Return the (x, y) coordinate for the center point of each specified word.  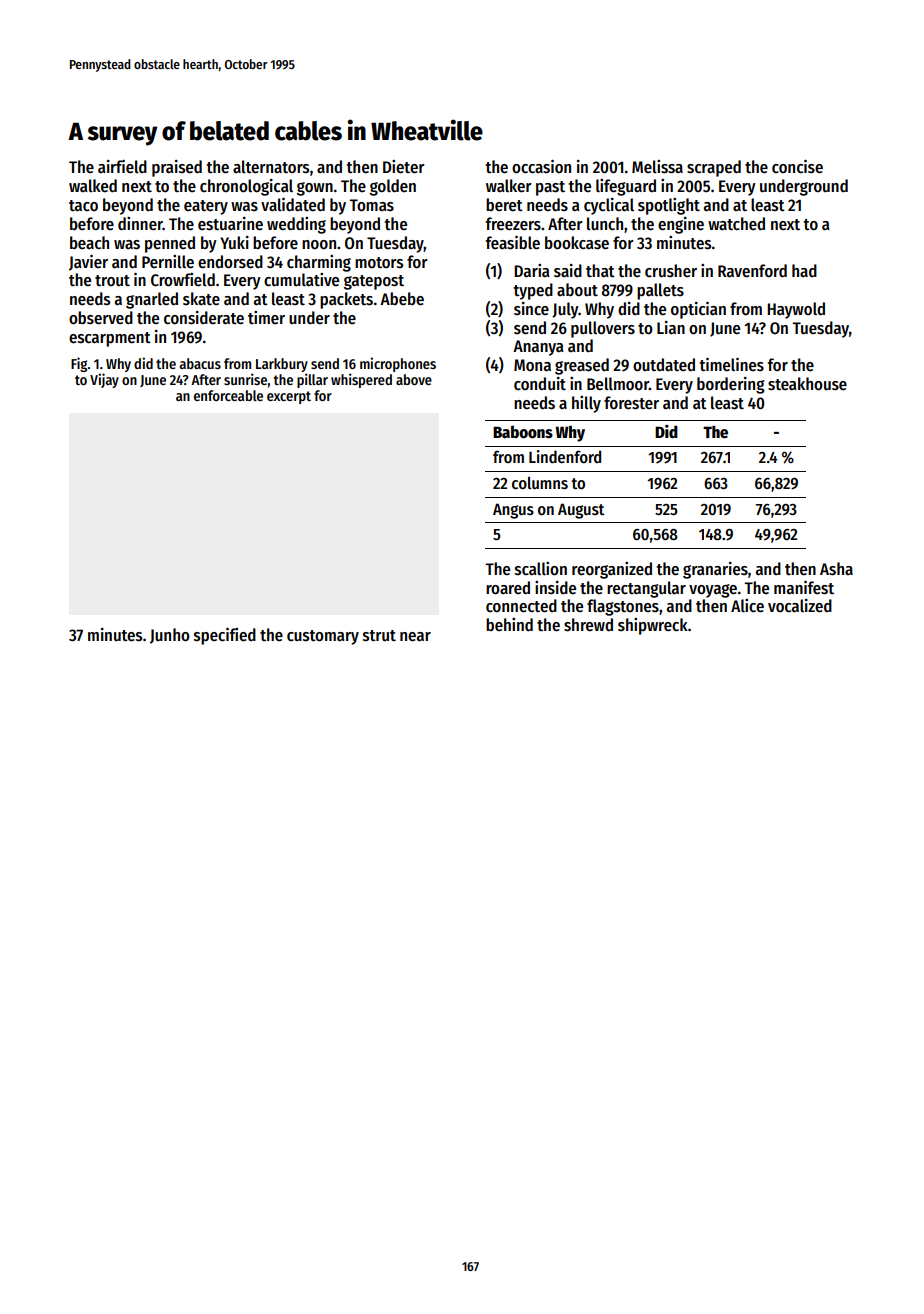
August (581, 511)
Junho (170, 636)
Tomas (371, 205)
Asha (836, 569)
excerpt (289, 397)
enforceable (228, 395)
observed (101, 318)
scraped (714, 168)
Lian (671, 328)
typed (533, 291)
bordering (731, 385)
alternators (271, 167)
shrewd (588, 625)
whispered (361, 380)
